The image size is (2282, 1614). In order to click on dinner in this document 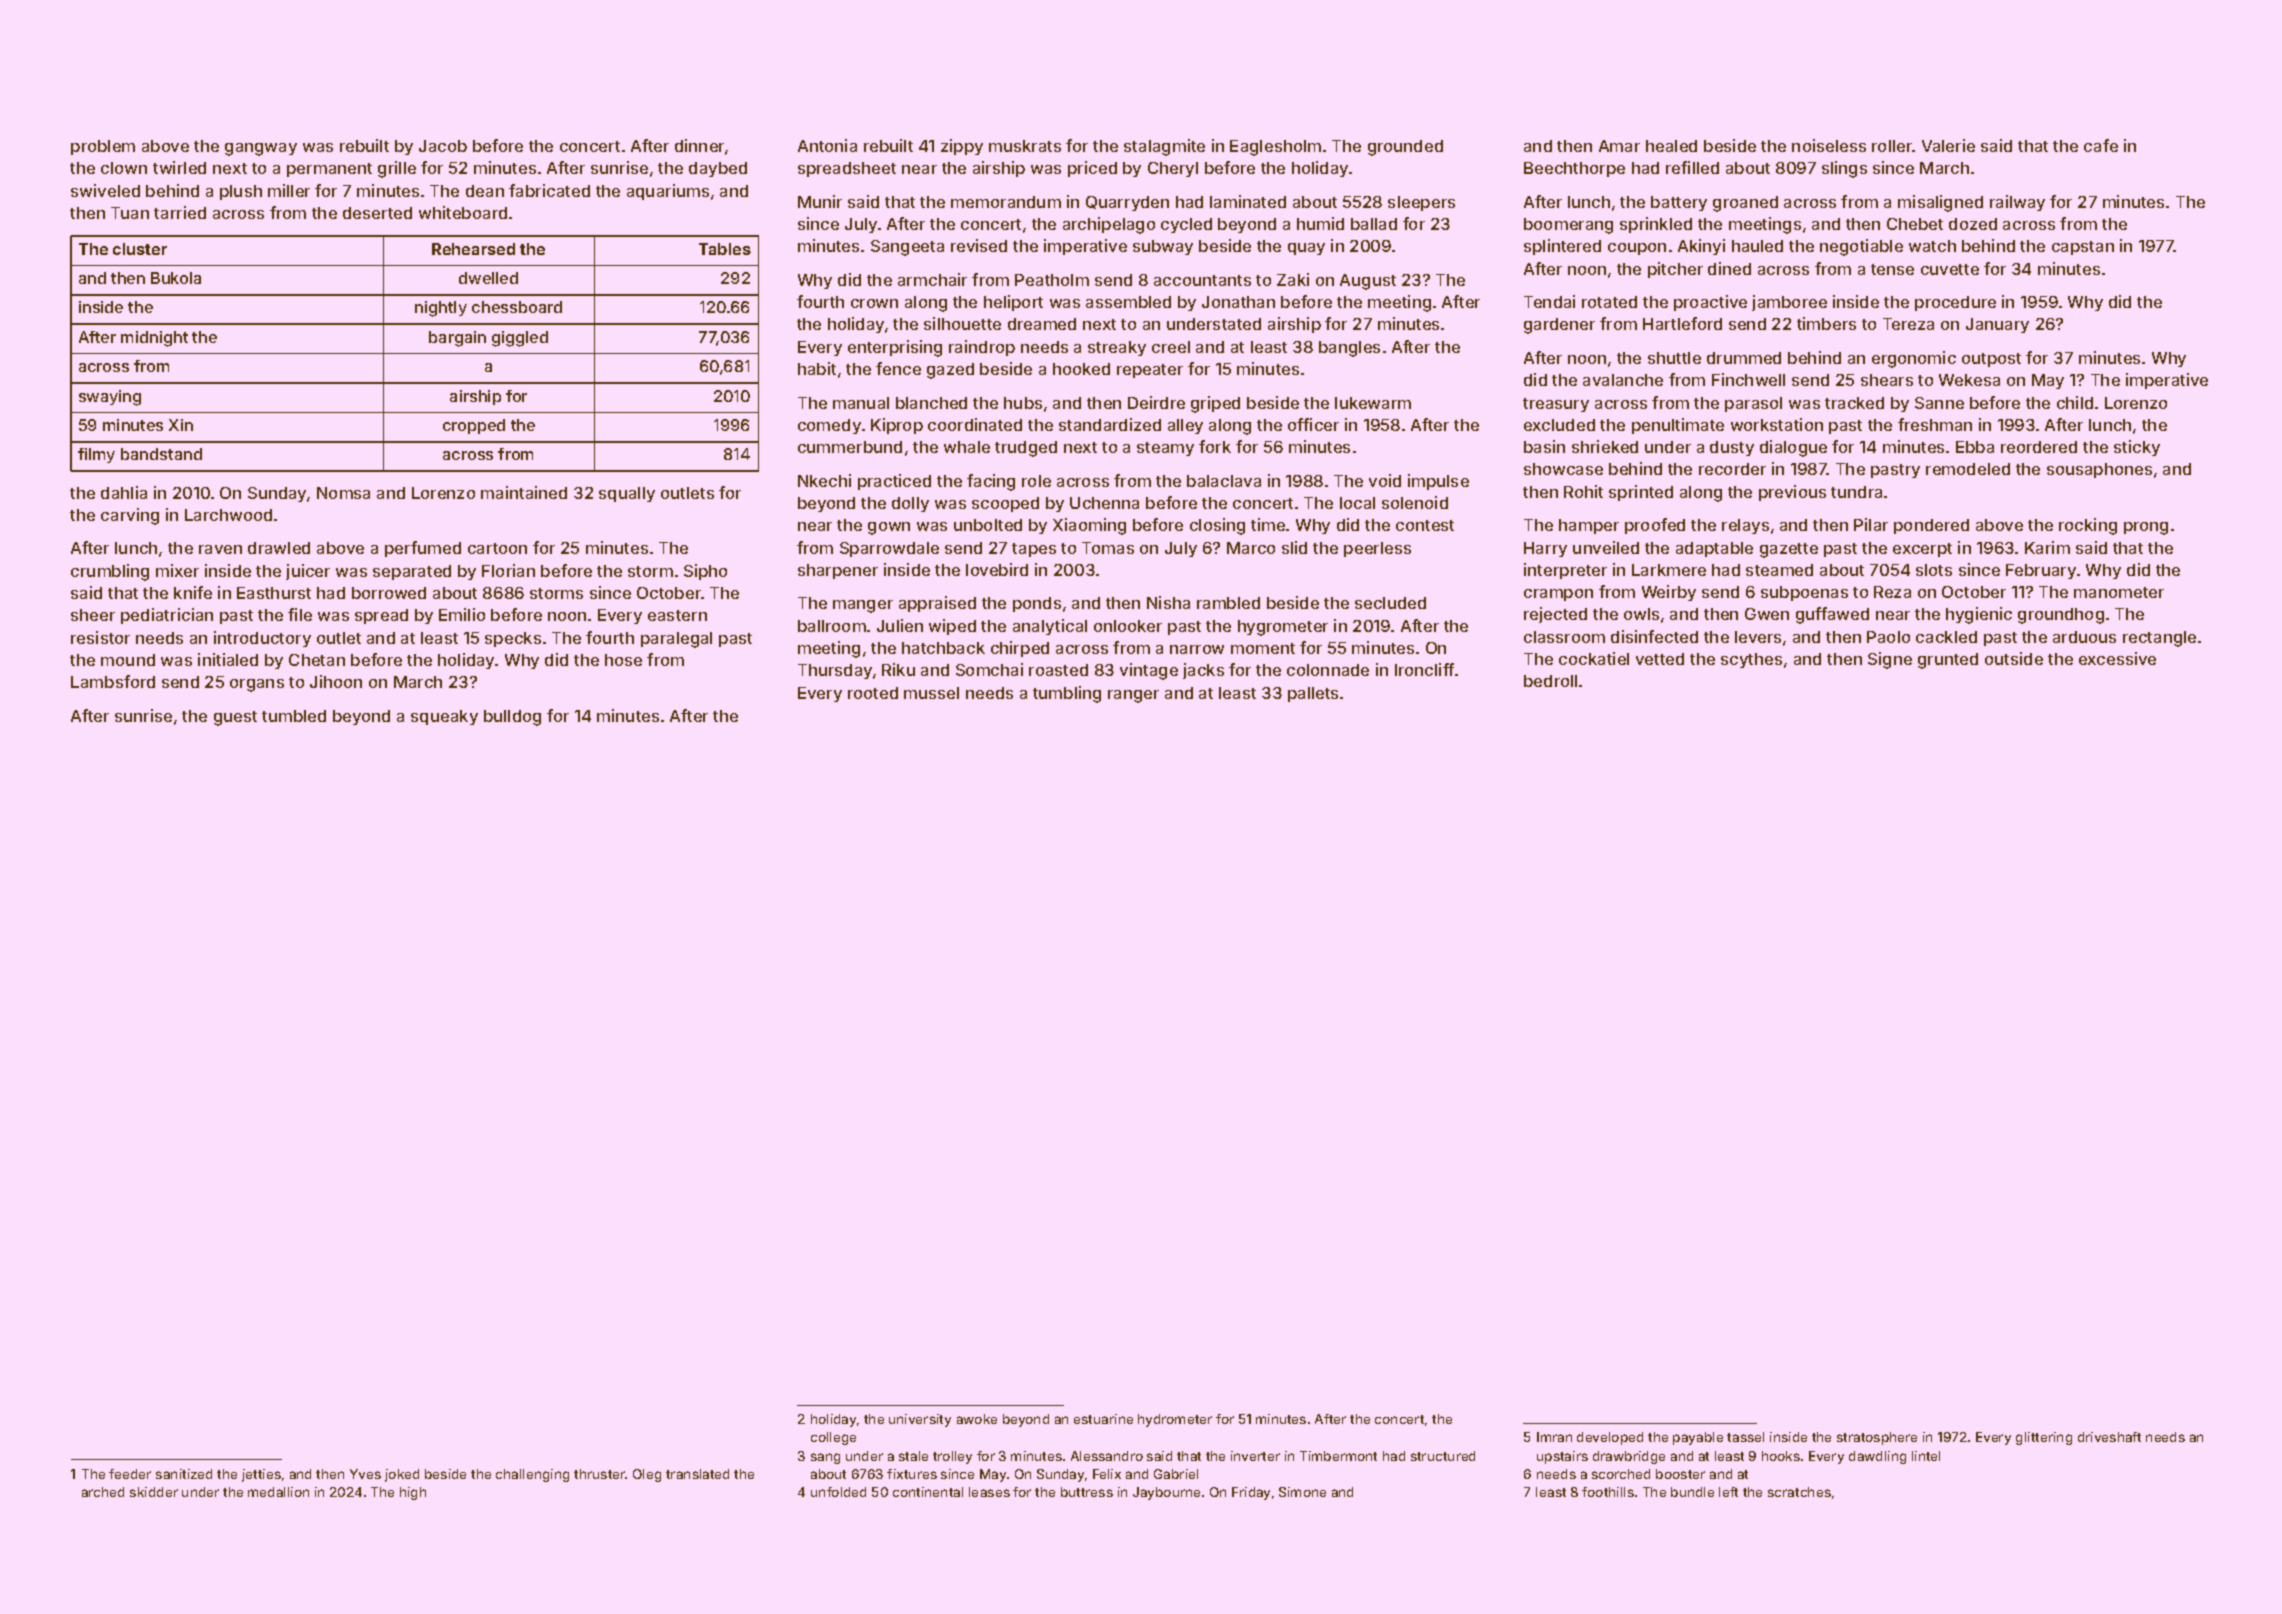, I will do `click(699, 145)`.
